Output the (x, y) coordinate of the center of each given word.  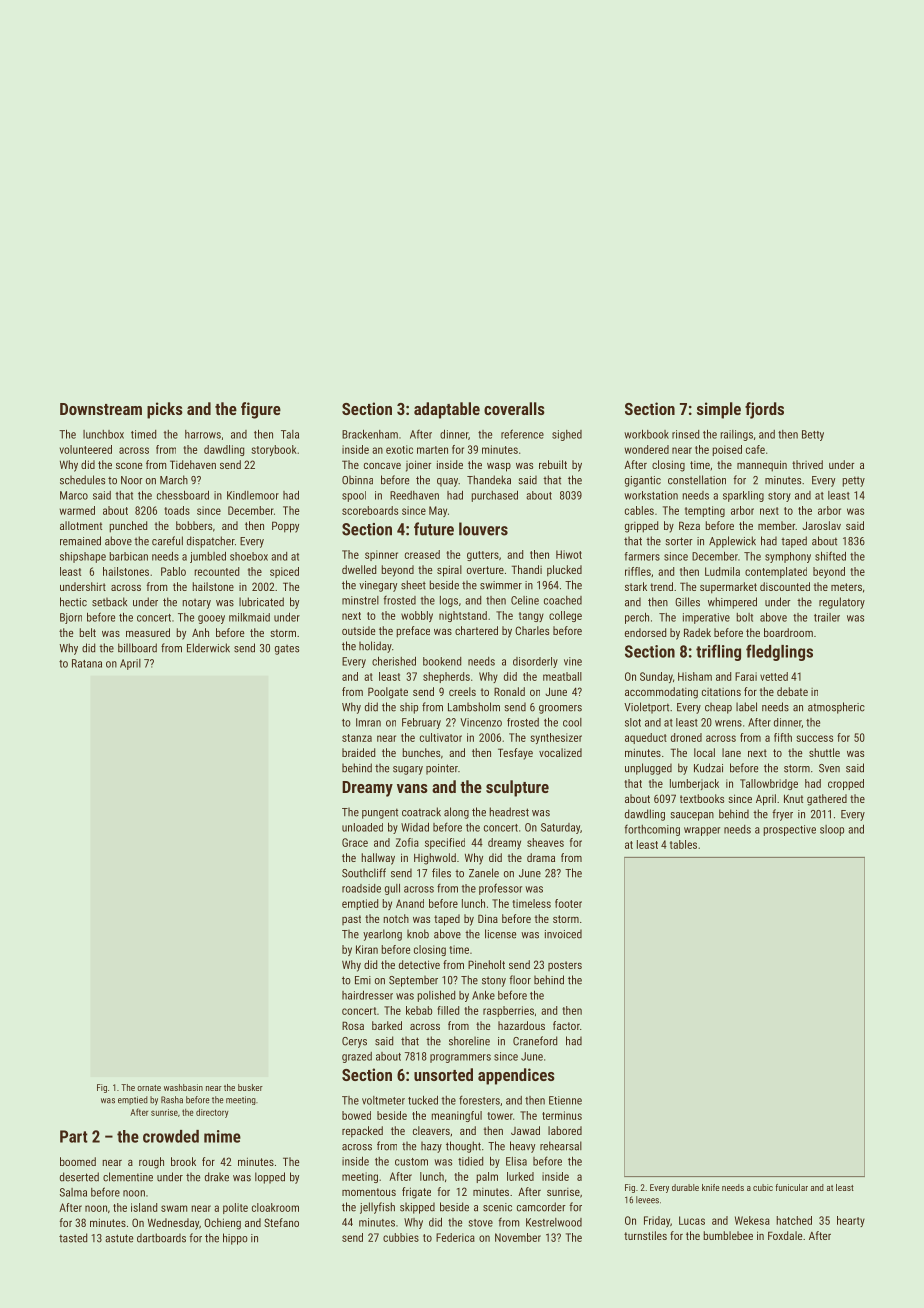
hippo (235, 1239)
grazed (357, 1057)
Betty (813, 435)
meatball (562, 676)
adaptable (447, 410)
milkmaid (249, 617)
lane (731, 752)
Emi (363, 980)
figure (261, 410)
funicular (791, 1187)
